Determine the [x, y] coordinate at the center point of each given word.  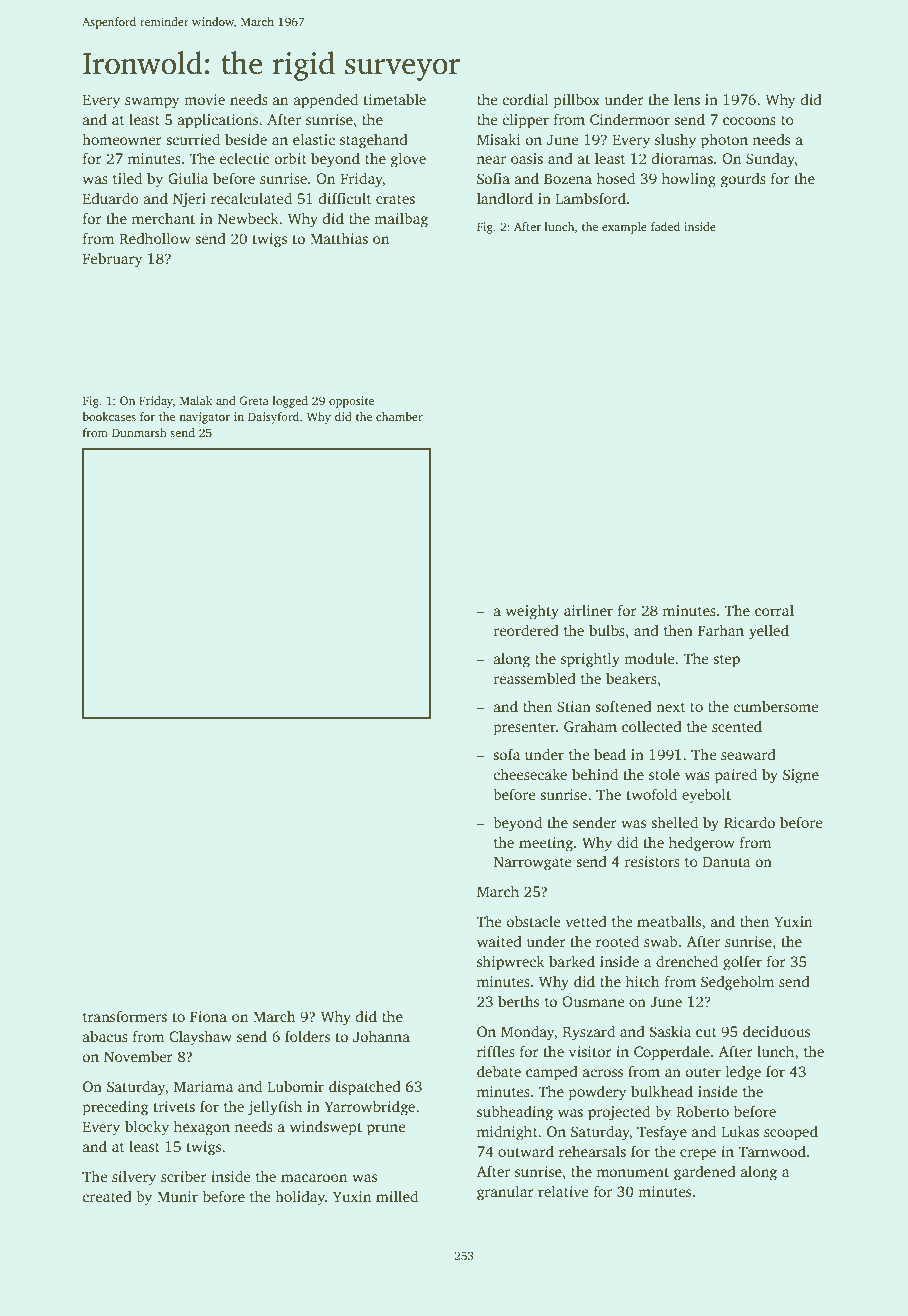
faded [665, 226]
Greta [254, 400]
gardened [705, 1173]
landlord [505, 198]
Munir [177, 1196]
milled [397, 1196]
